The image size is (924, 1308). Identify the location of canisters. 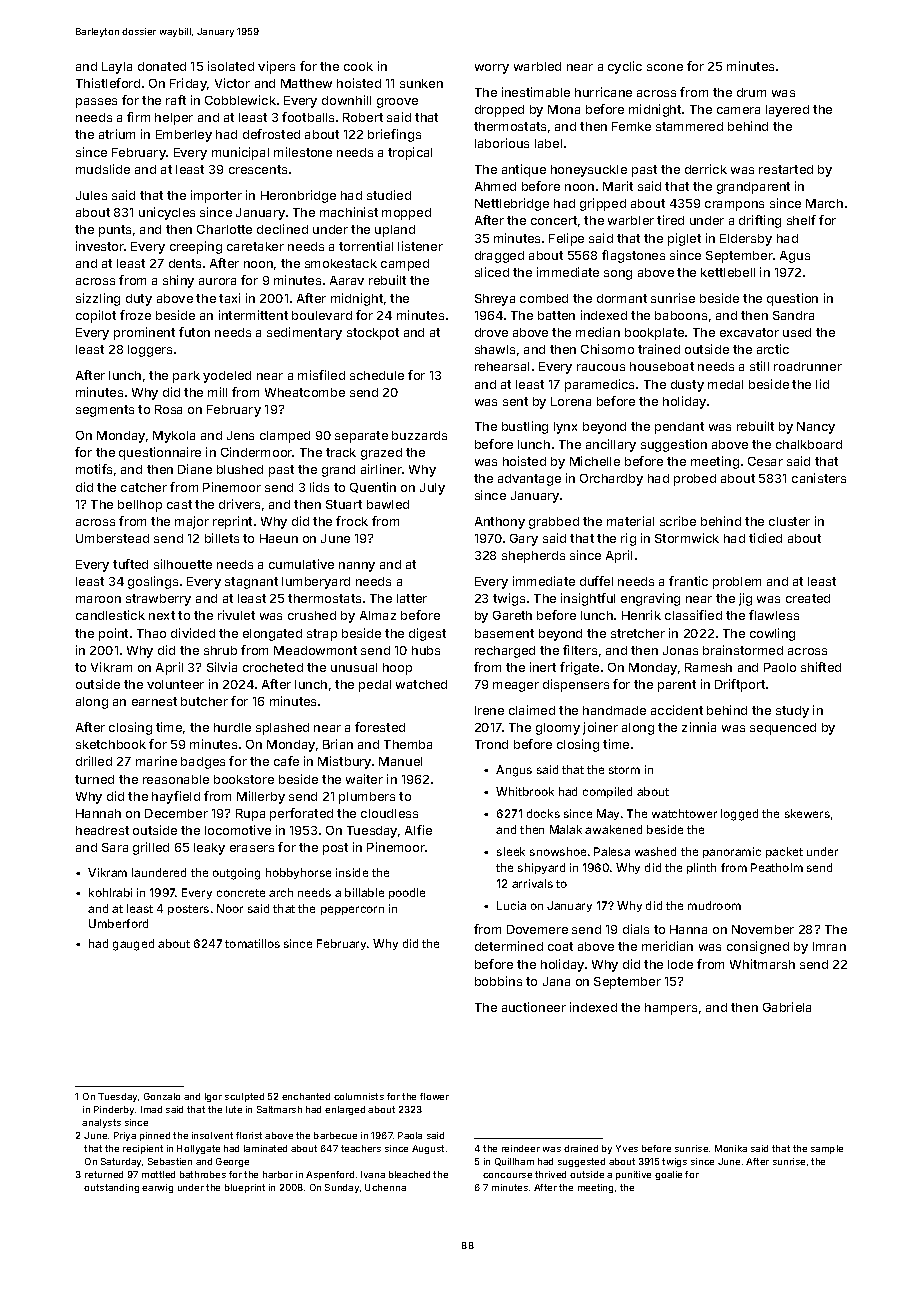
(819, 478).
